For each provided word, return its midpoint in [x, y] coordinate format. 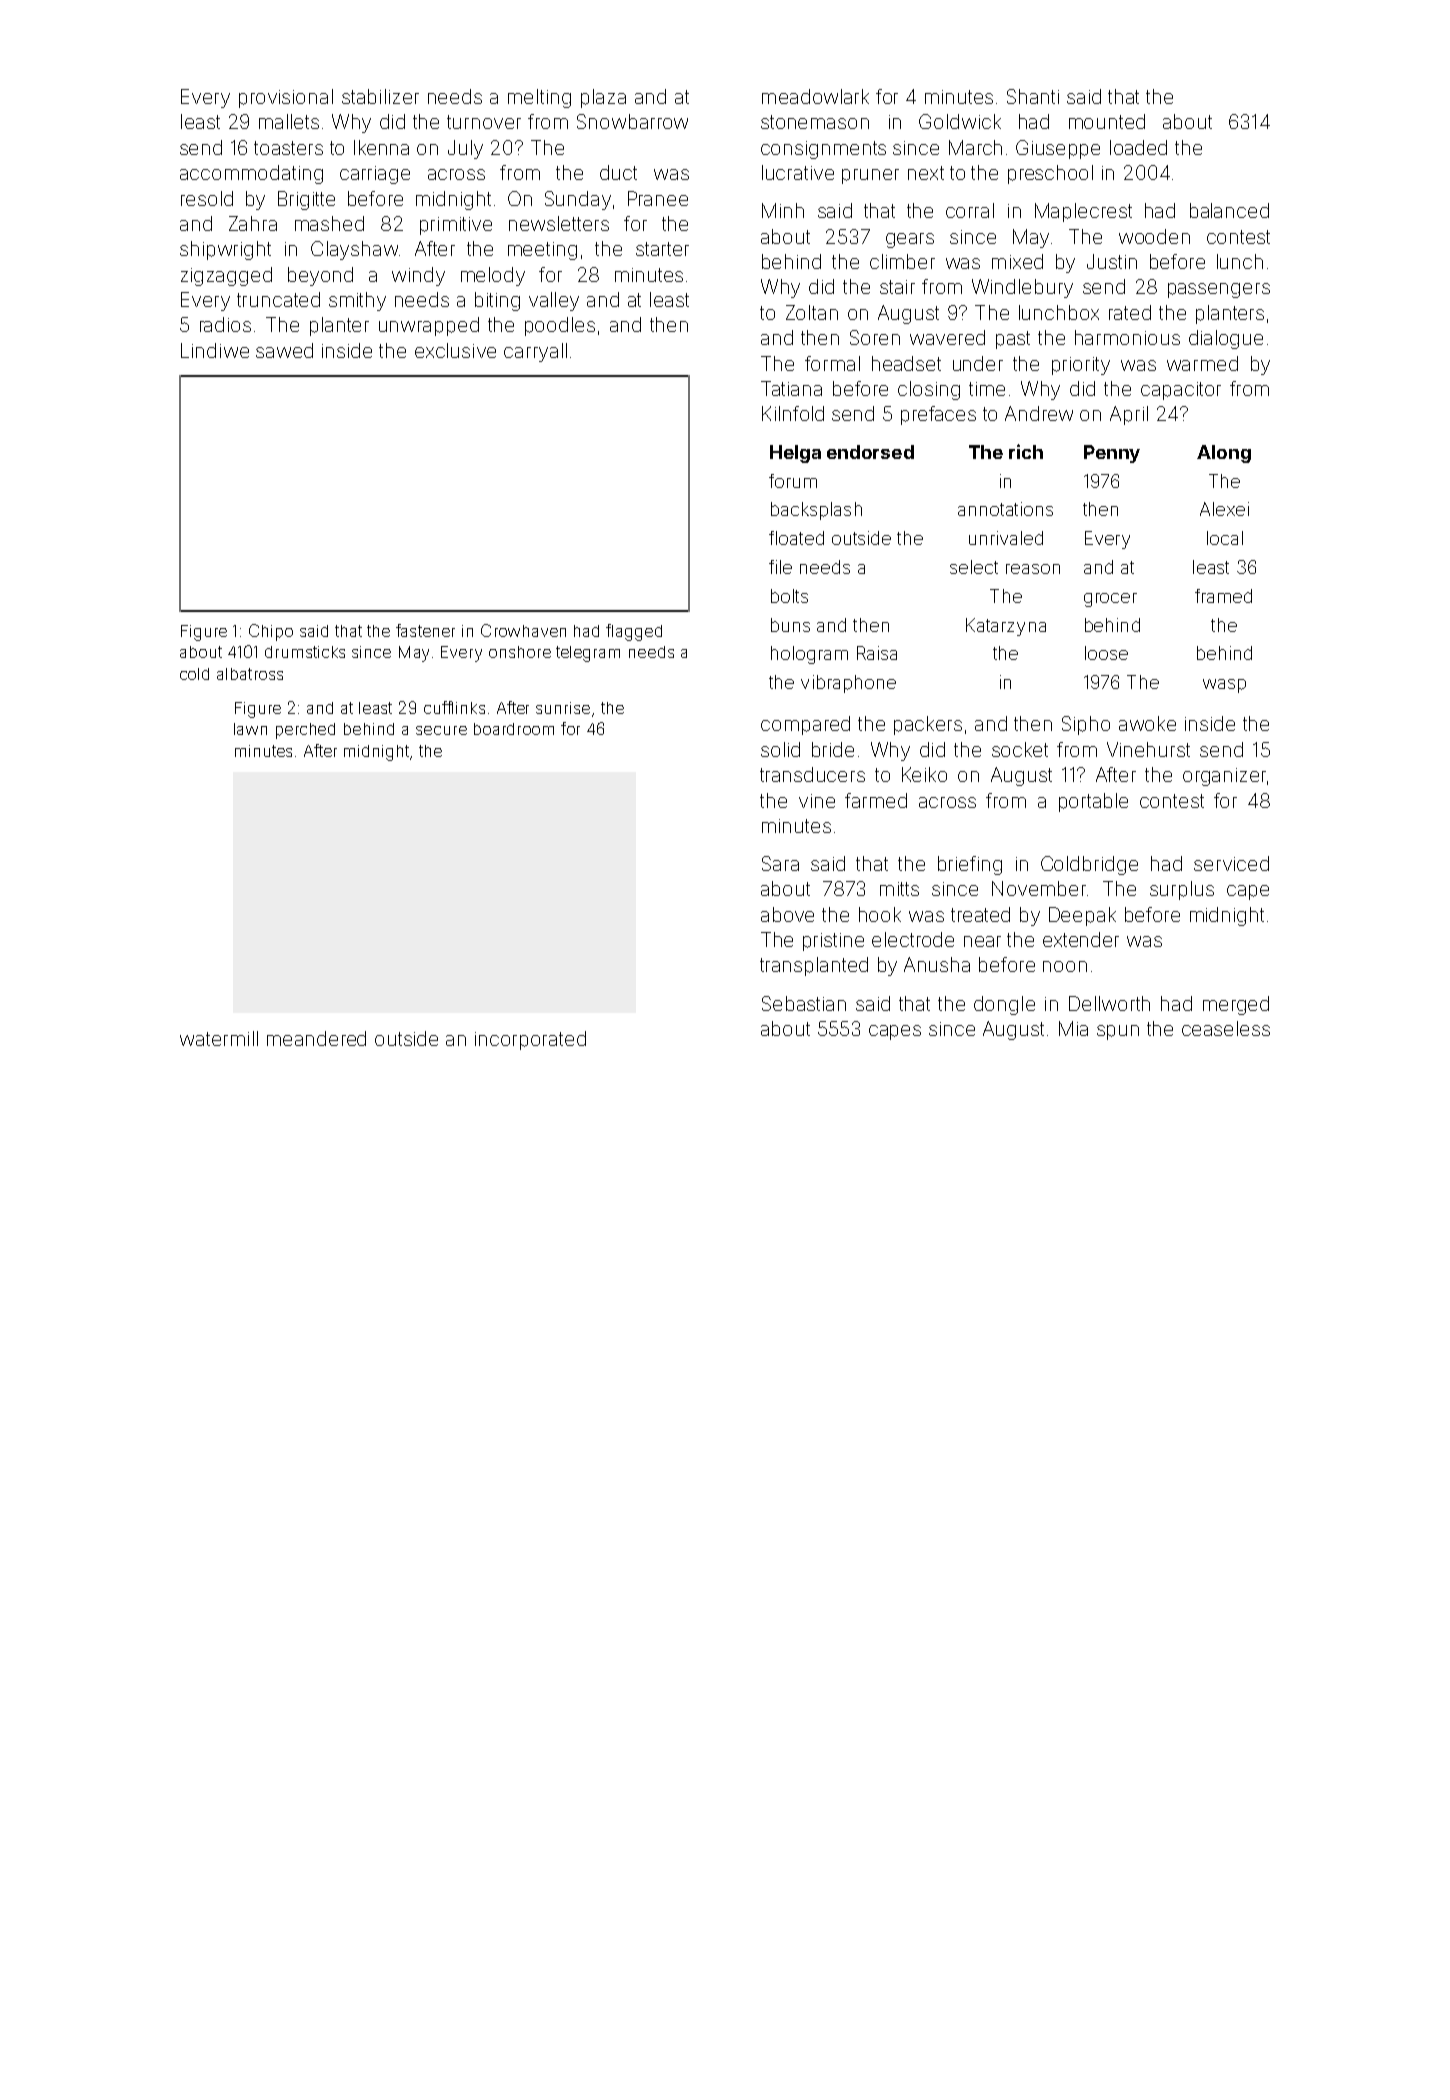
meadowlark [815, 96]
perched [305, 731]
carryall [535, 352]
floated [796, 538]
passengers [1219, 290]
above [787, 914]
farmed [876, 800]
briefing [970, 865]
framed [1223, 596]
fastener [425, 630]
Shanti [1033, 96]
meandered [316, 1038]
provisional [286, 98]
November [1039, 888]
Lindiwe [215, 350]
